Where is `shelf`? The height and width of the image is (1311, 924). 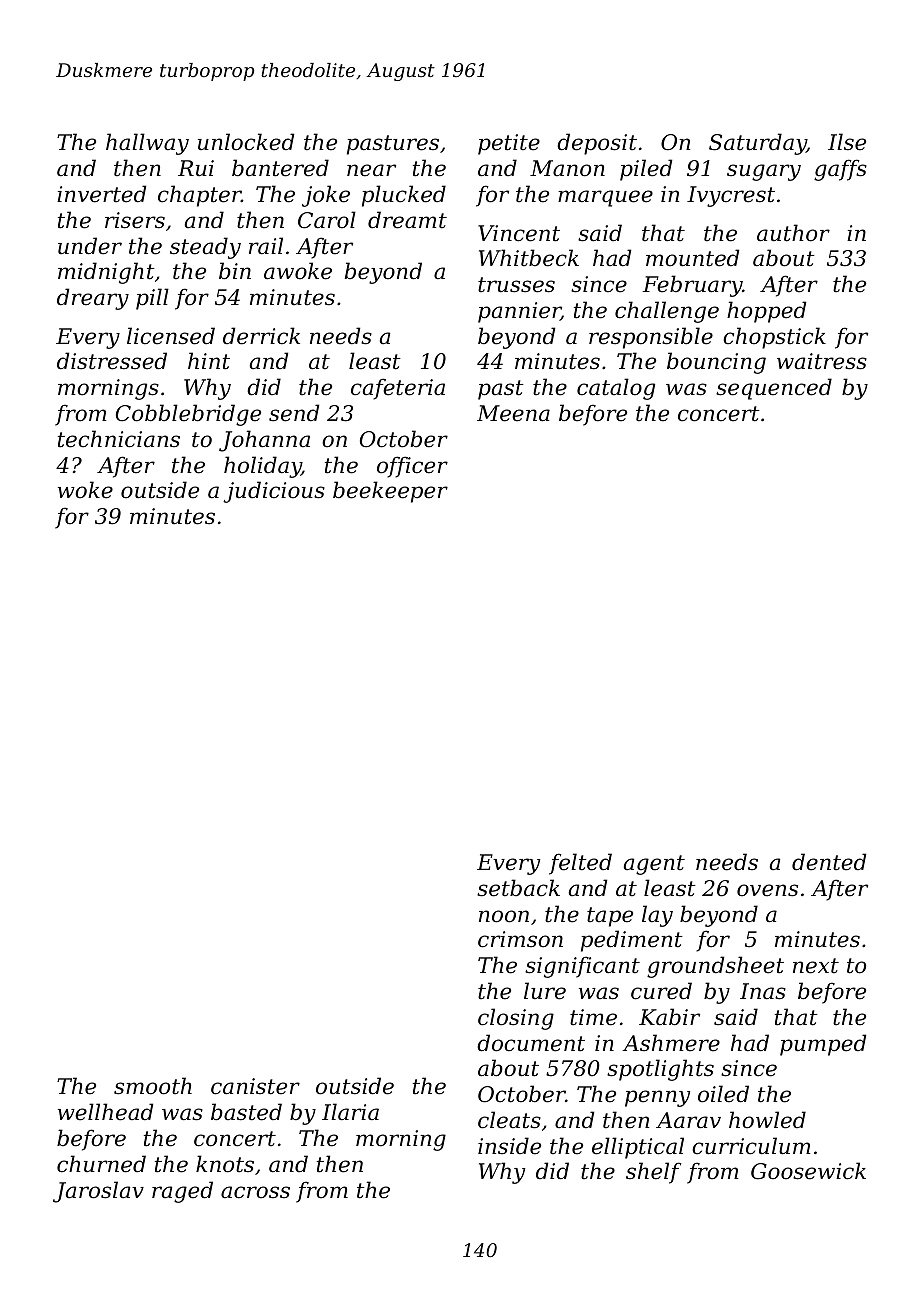 shelf is located at coordinates (654, 1173).
